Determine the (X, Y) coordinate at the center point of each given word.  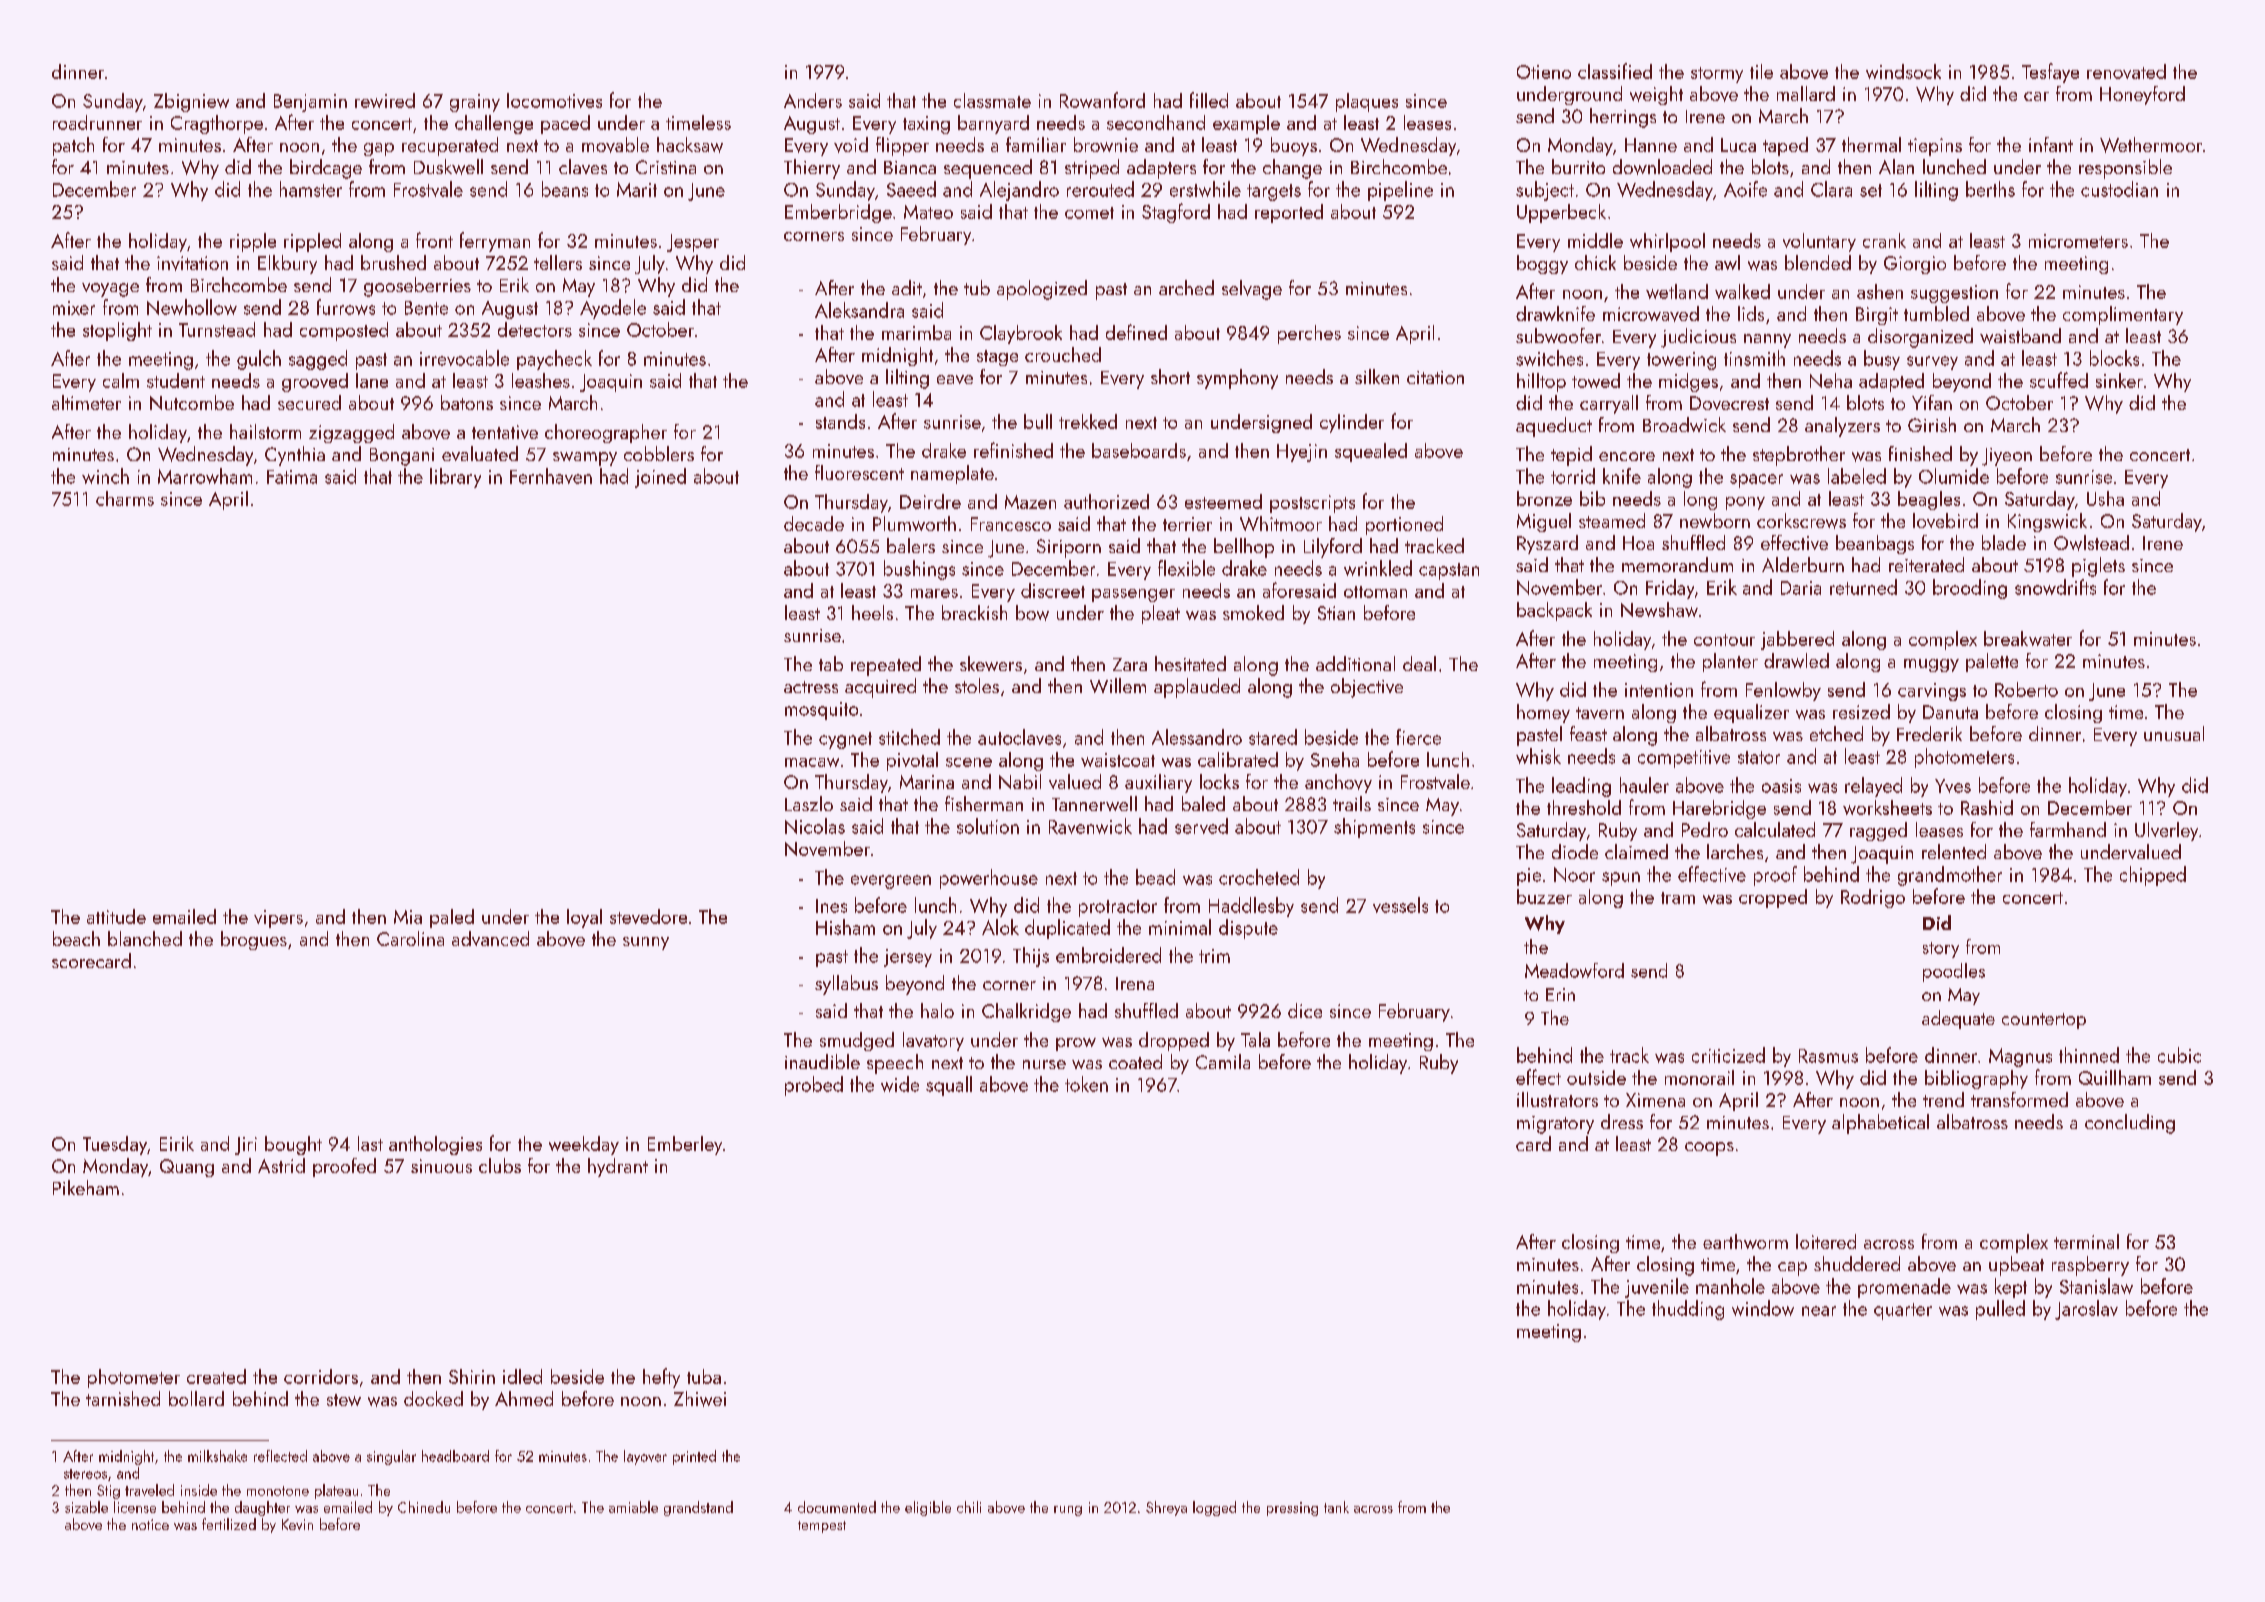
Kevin (297, 1524)
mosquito (821, 711)
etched (1836, 733)
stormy (1717, 75)
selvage (1252, 290)
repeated (886, 666)
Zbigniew (191, 102)
